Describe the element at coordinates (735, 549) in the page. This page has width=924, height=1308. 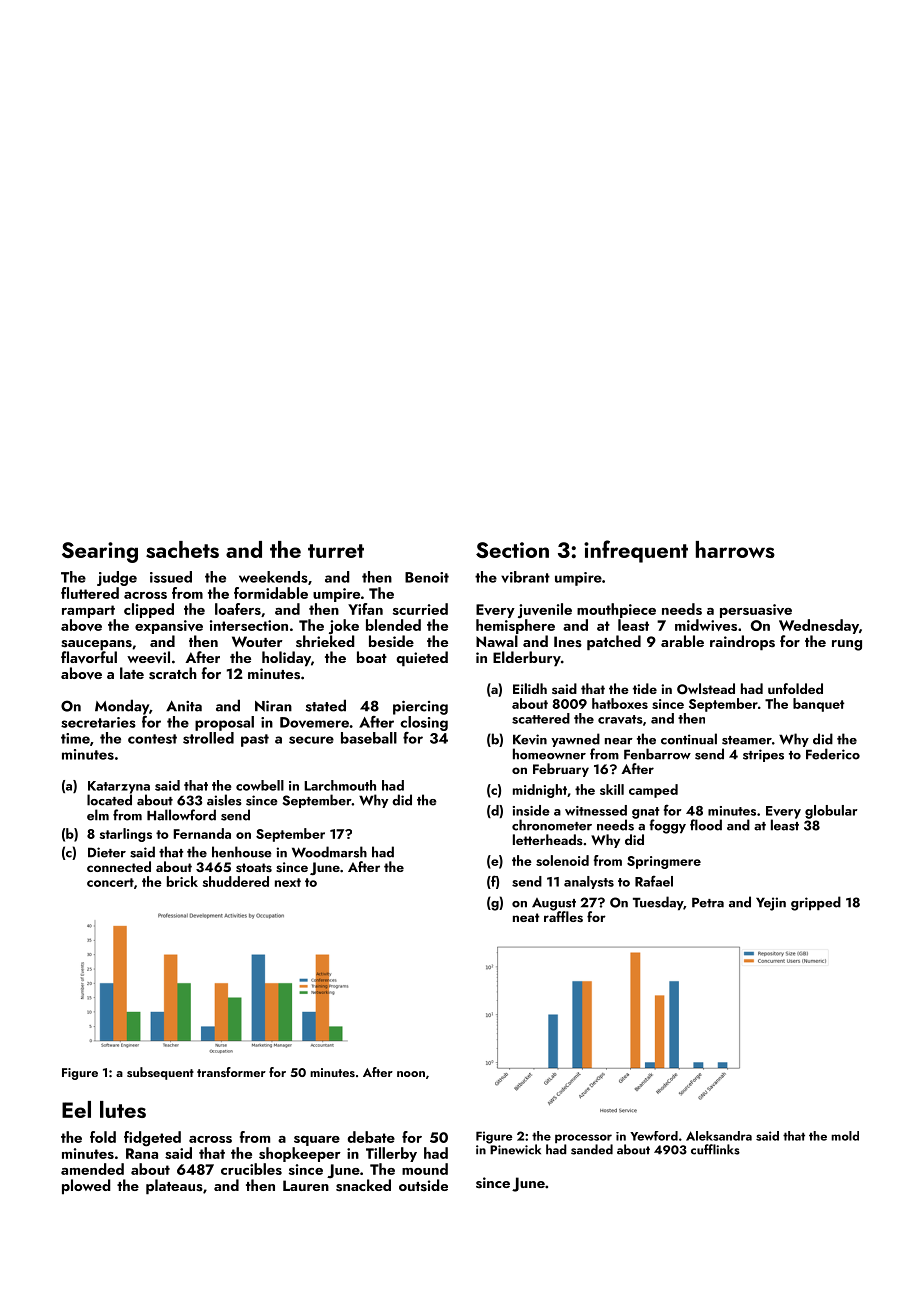
I see `harrows` at that location.
